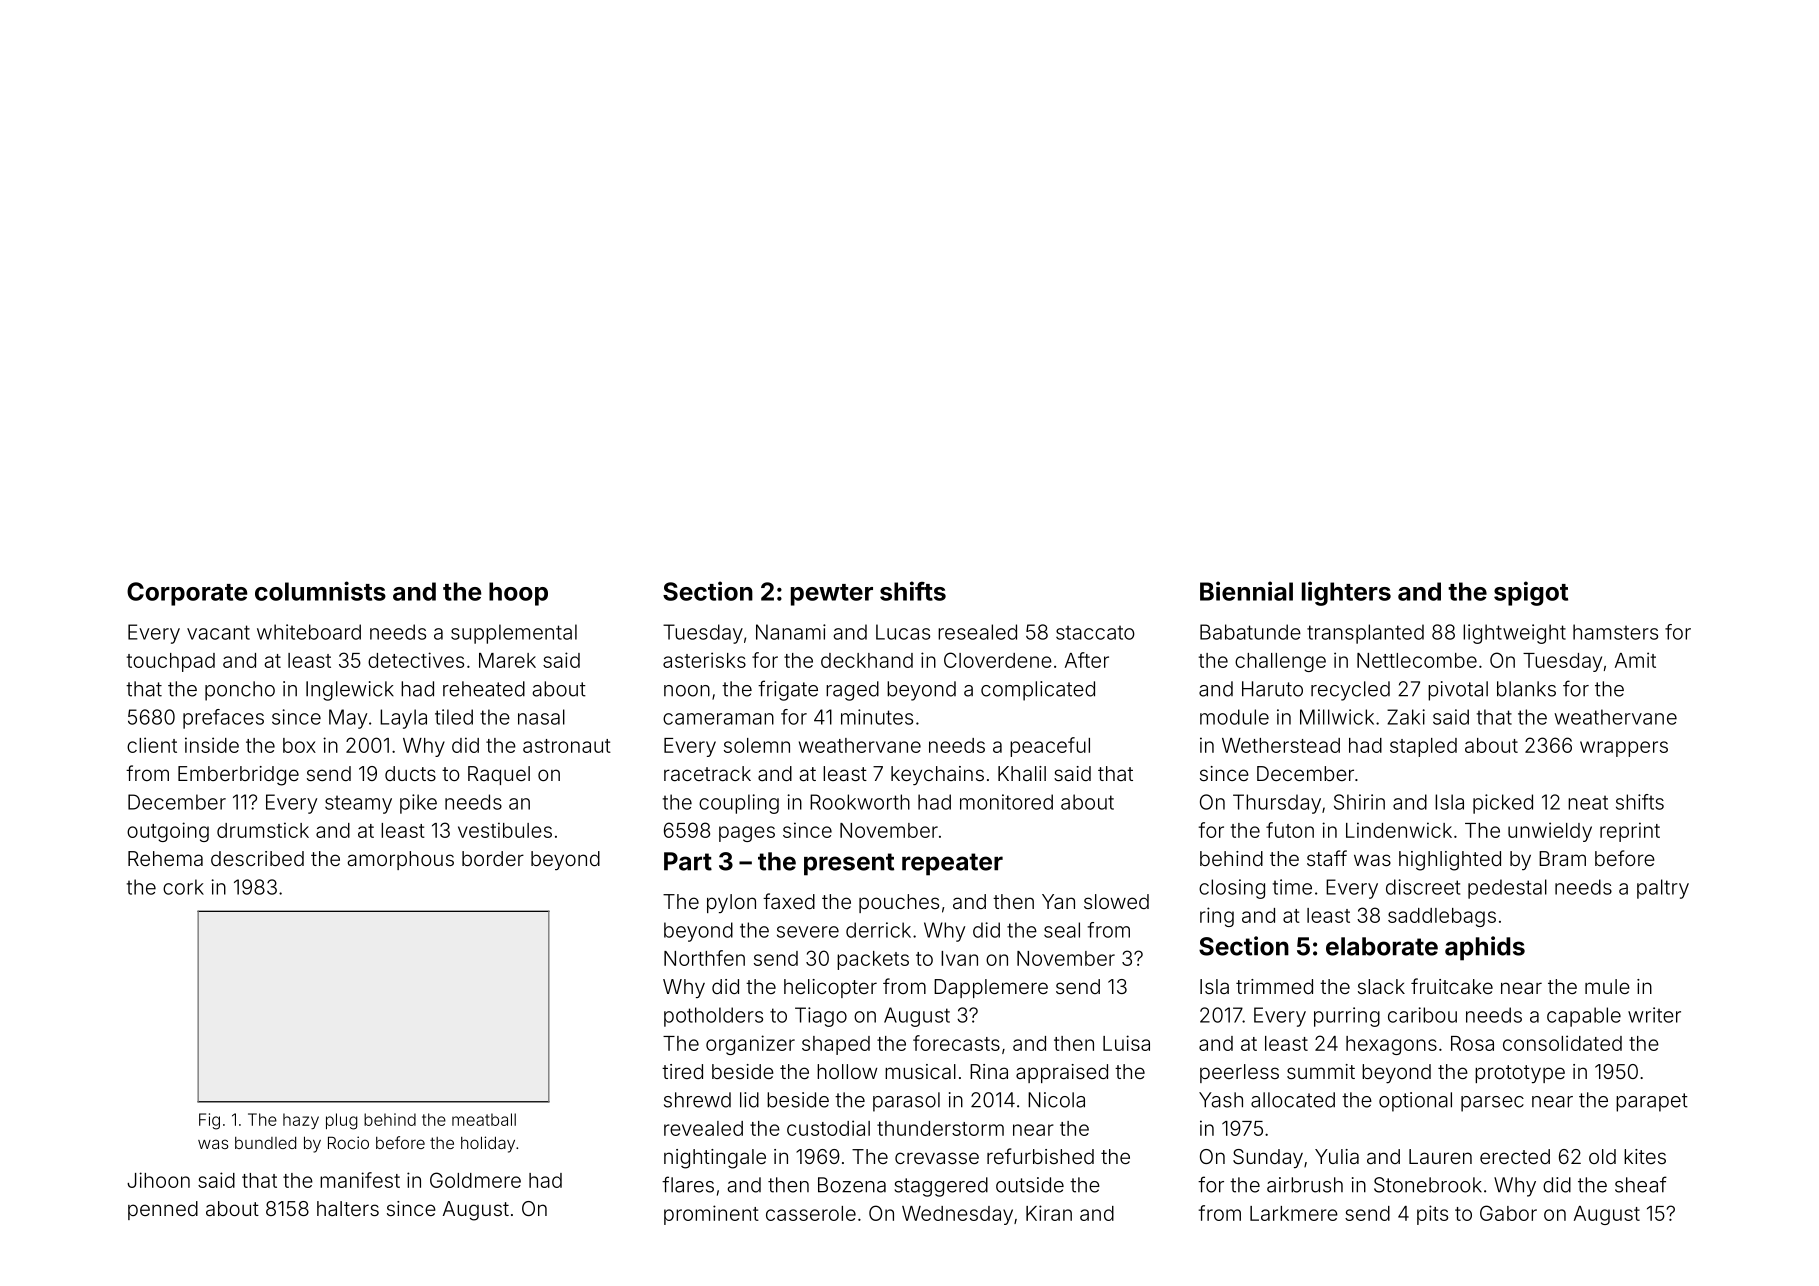  I want to click on Ivan, so click(959, 958).
